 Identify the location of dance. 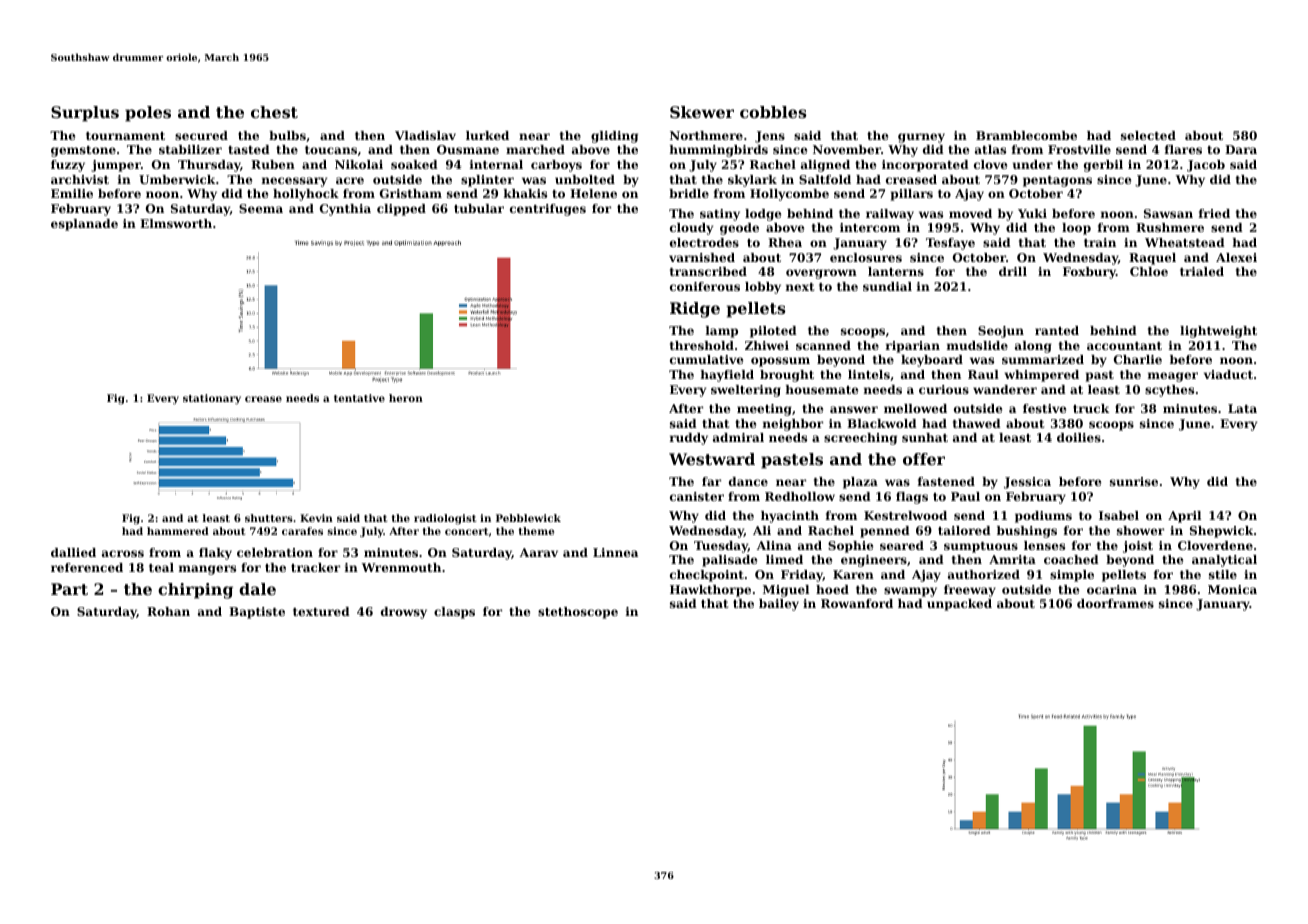
(748, 481).
